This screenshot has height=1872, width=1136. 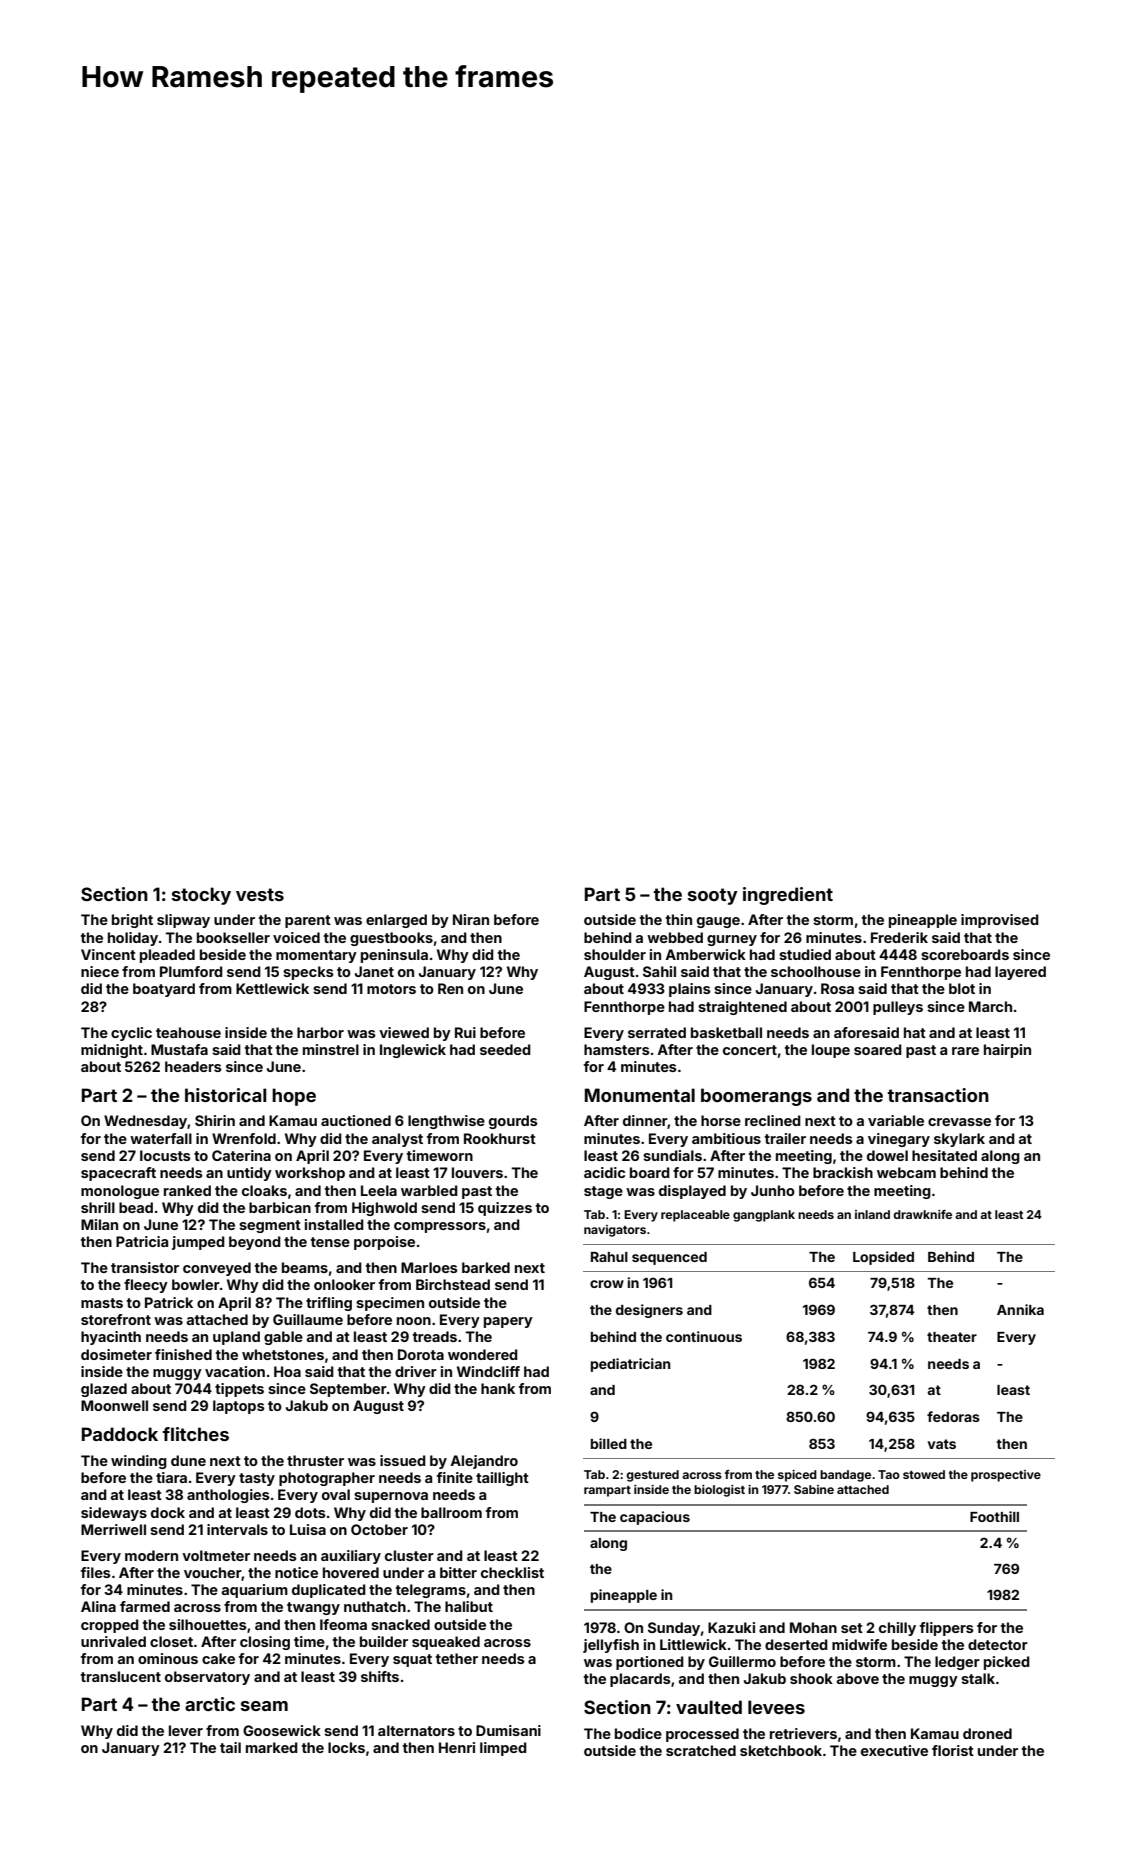 What do you see at coordinates (713, 896) in the screenshot?
I see `sooty` at bounding box center [713, 896].
